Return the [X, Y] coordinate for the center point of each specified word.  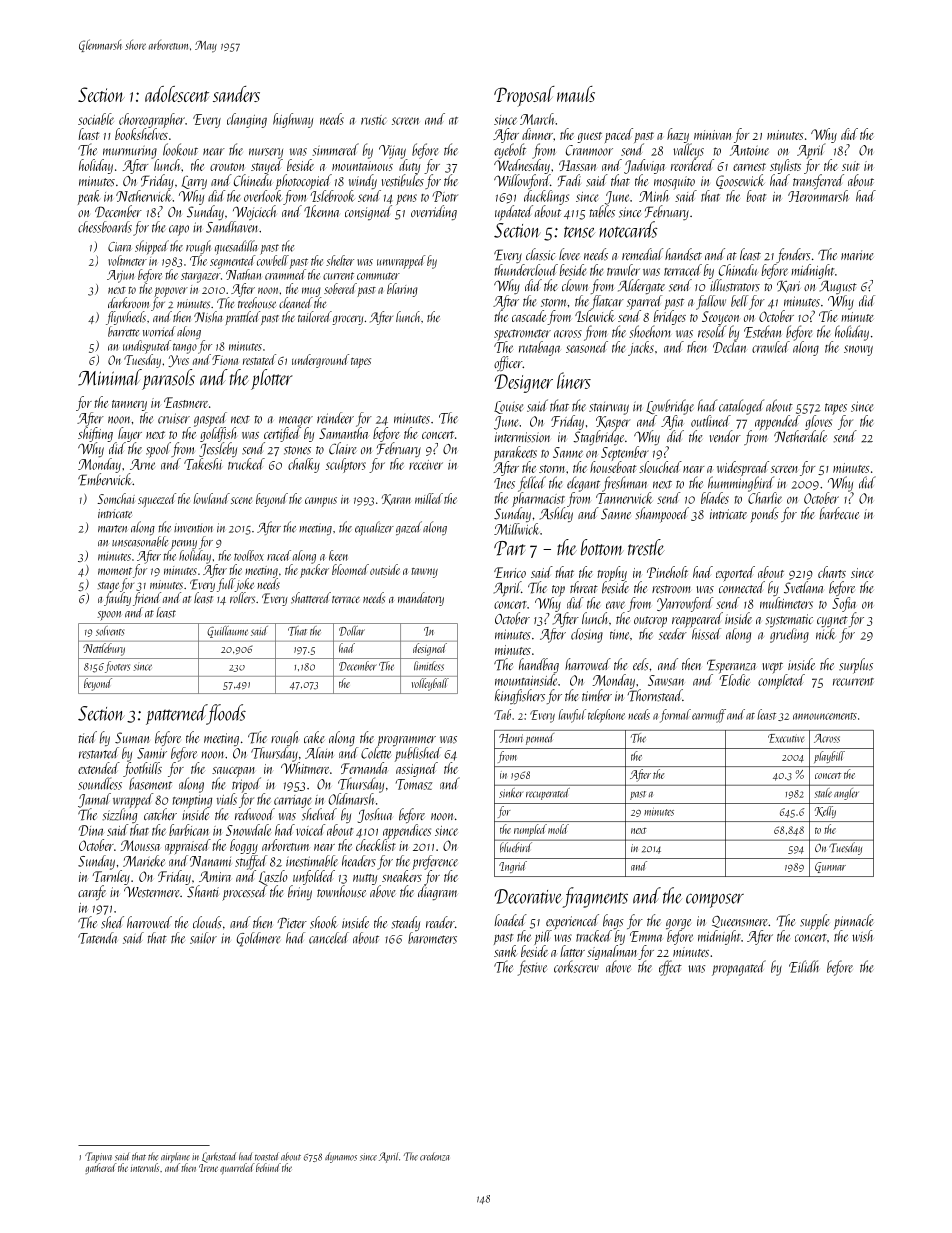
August [838, 287]
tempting [192, 801]
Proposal [524, 96]
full [226, 585]
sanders [236, 94]
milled [429, 498]
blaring [402, 290]
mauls [576, 94]
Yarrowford [685, 604]
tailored [315, 316]
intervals [145, 1167]
